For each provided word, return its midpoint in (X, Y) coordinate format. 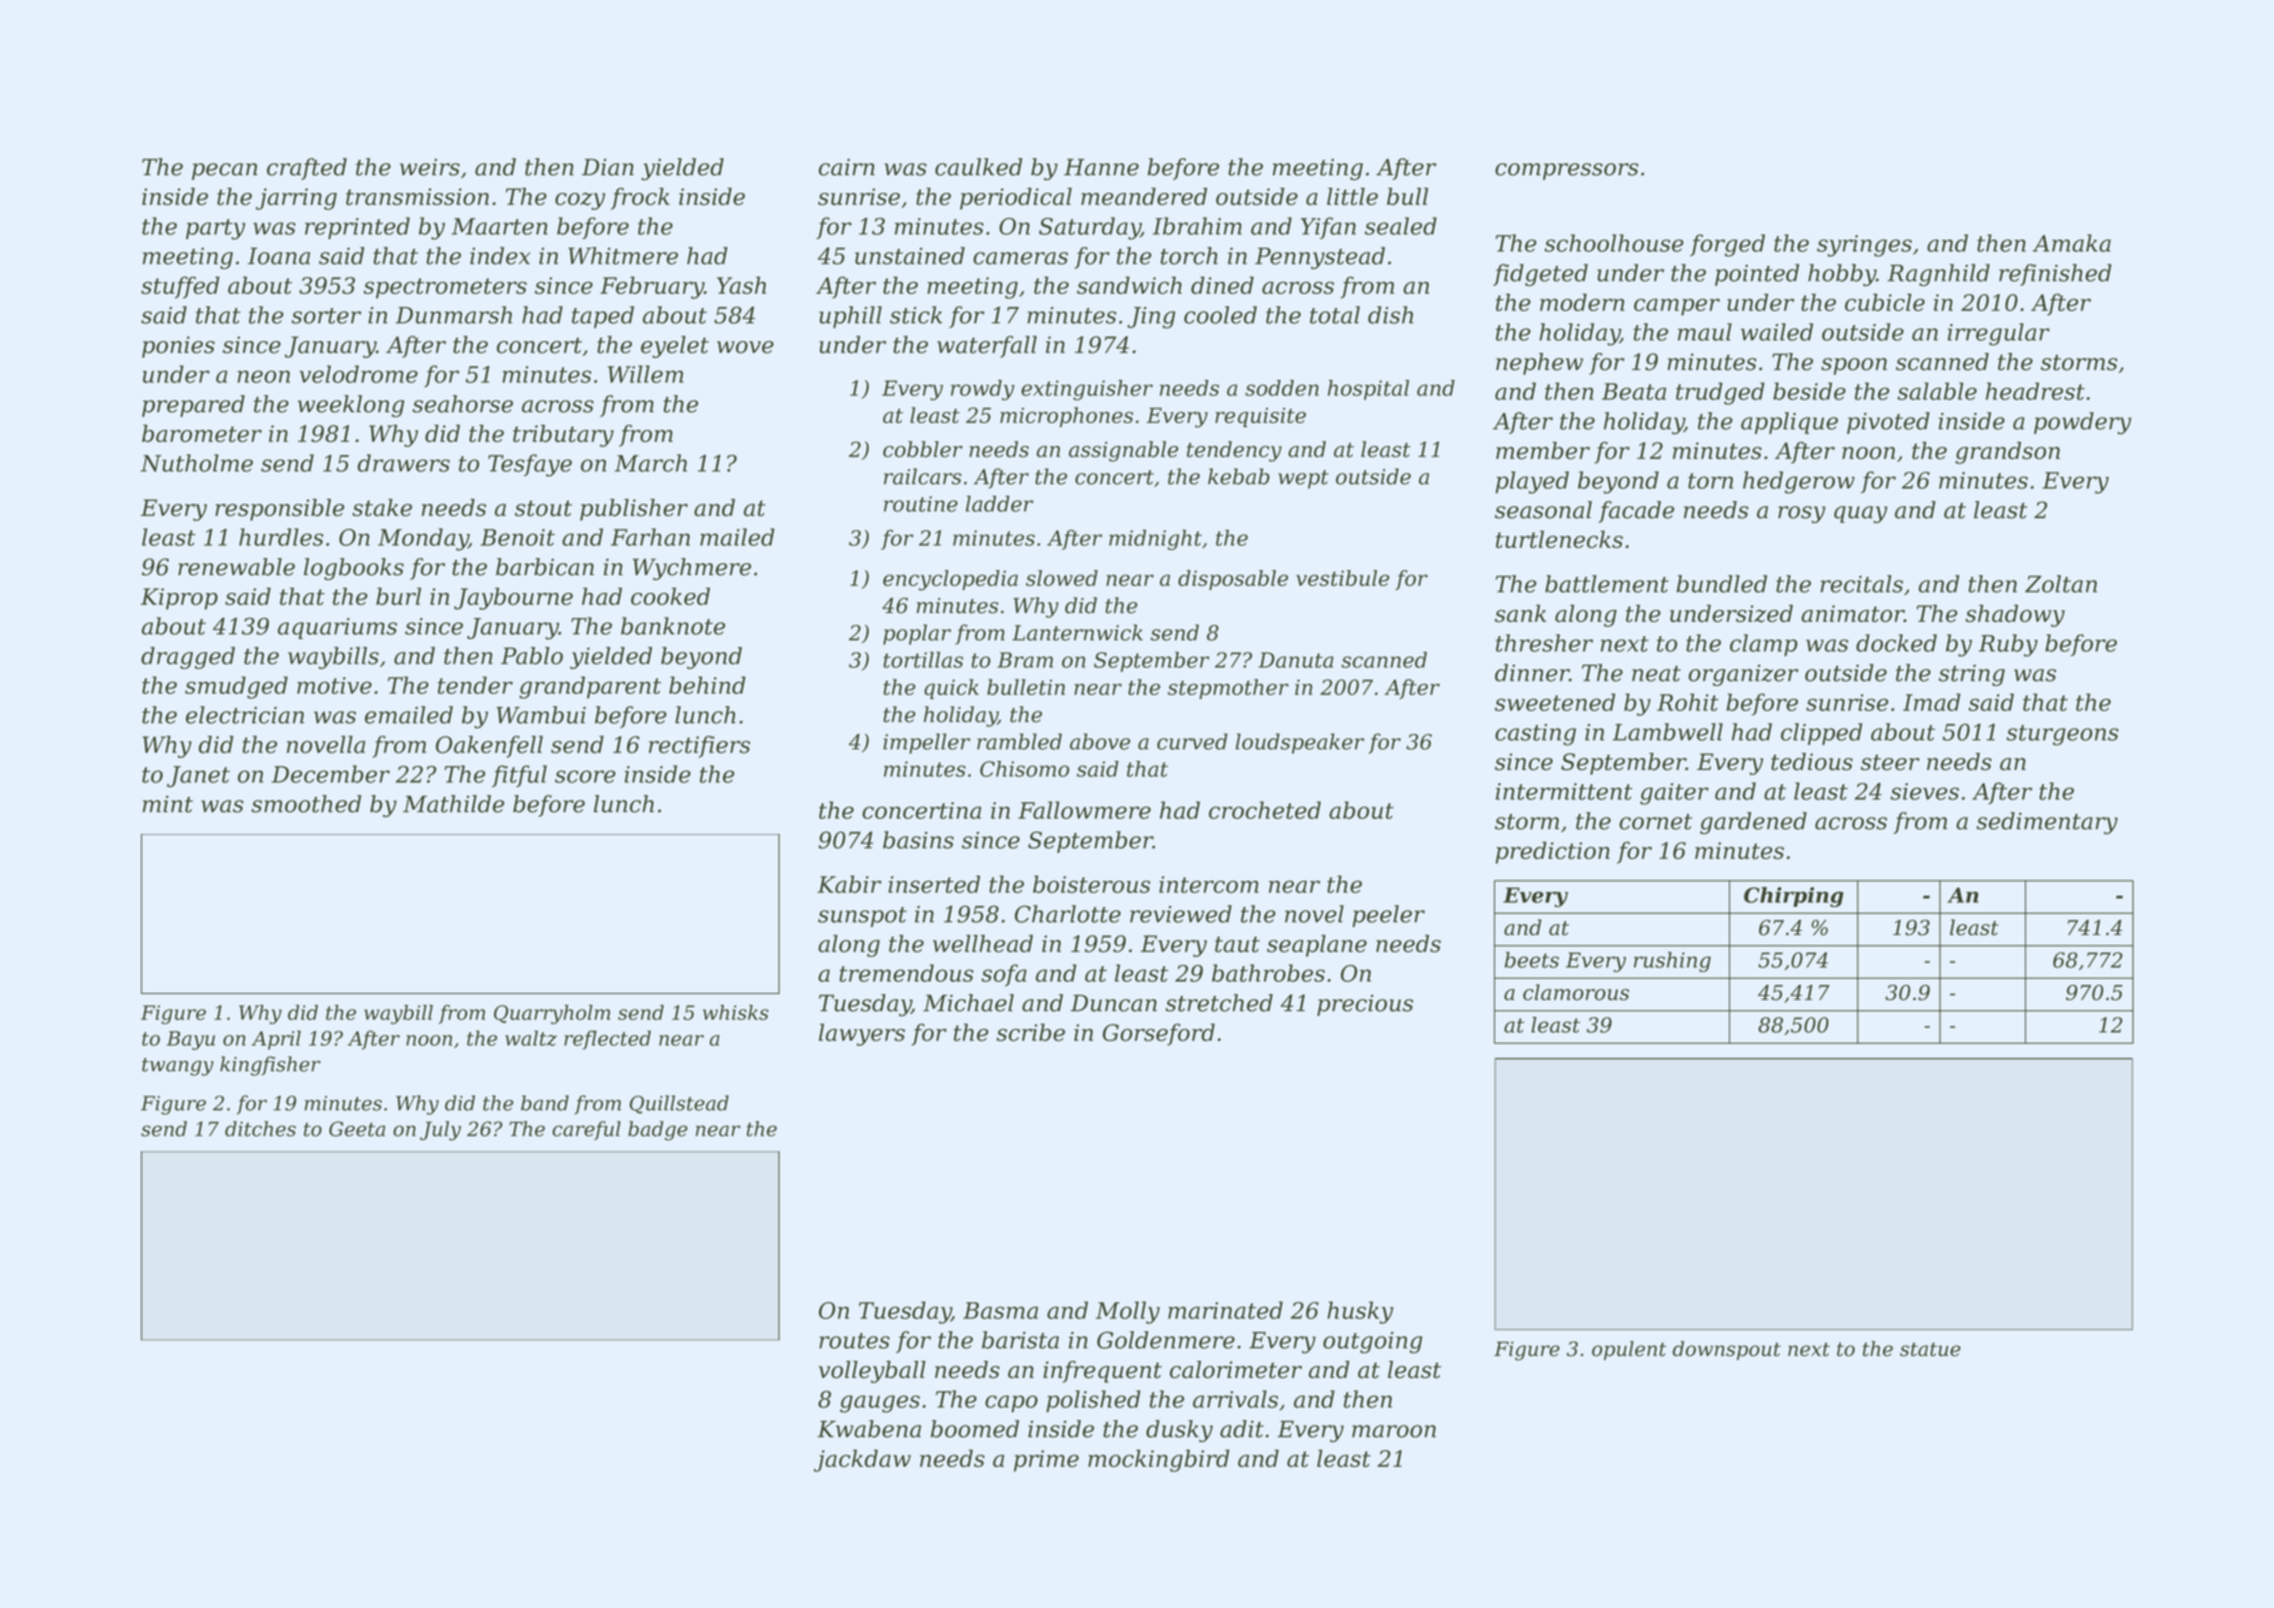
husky (1360, 1312)
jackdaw (862, 1460)
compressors (1566, 171)
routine (921, 504)
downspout (1727, 1350)
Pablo (532, 656)
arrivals (1235, 1399)
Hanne (1101, 167)
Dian (608, 167)
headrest (2035, 391)
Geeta (357, 1129)
